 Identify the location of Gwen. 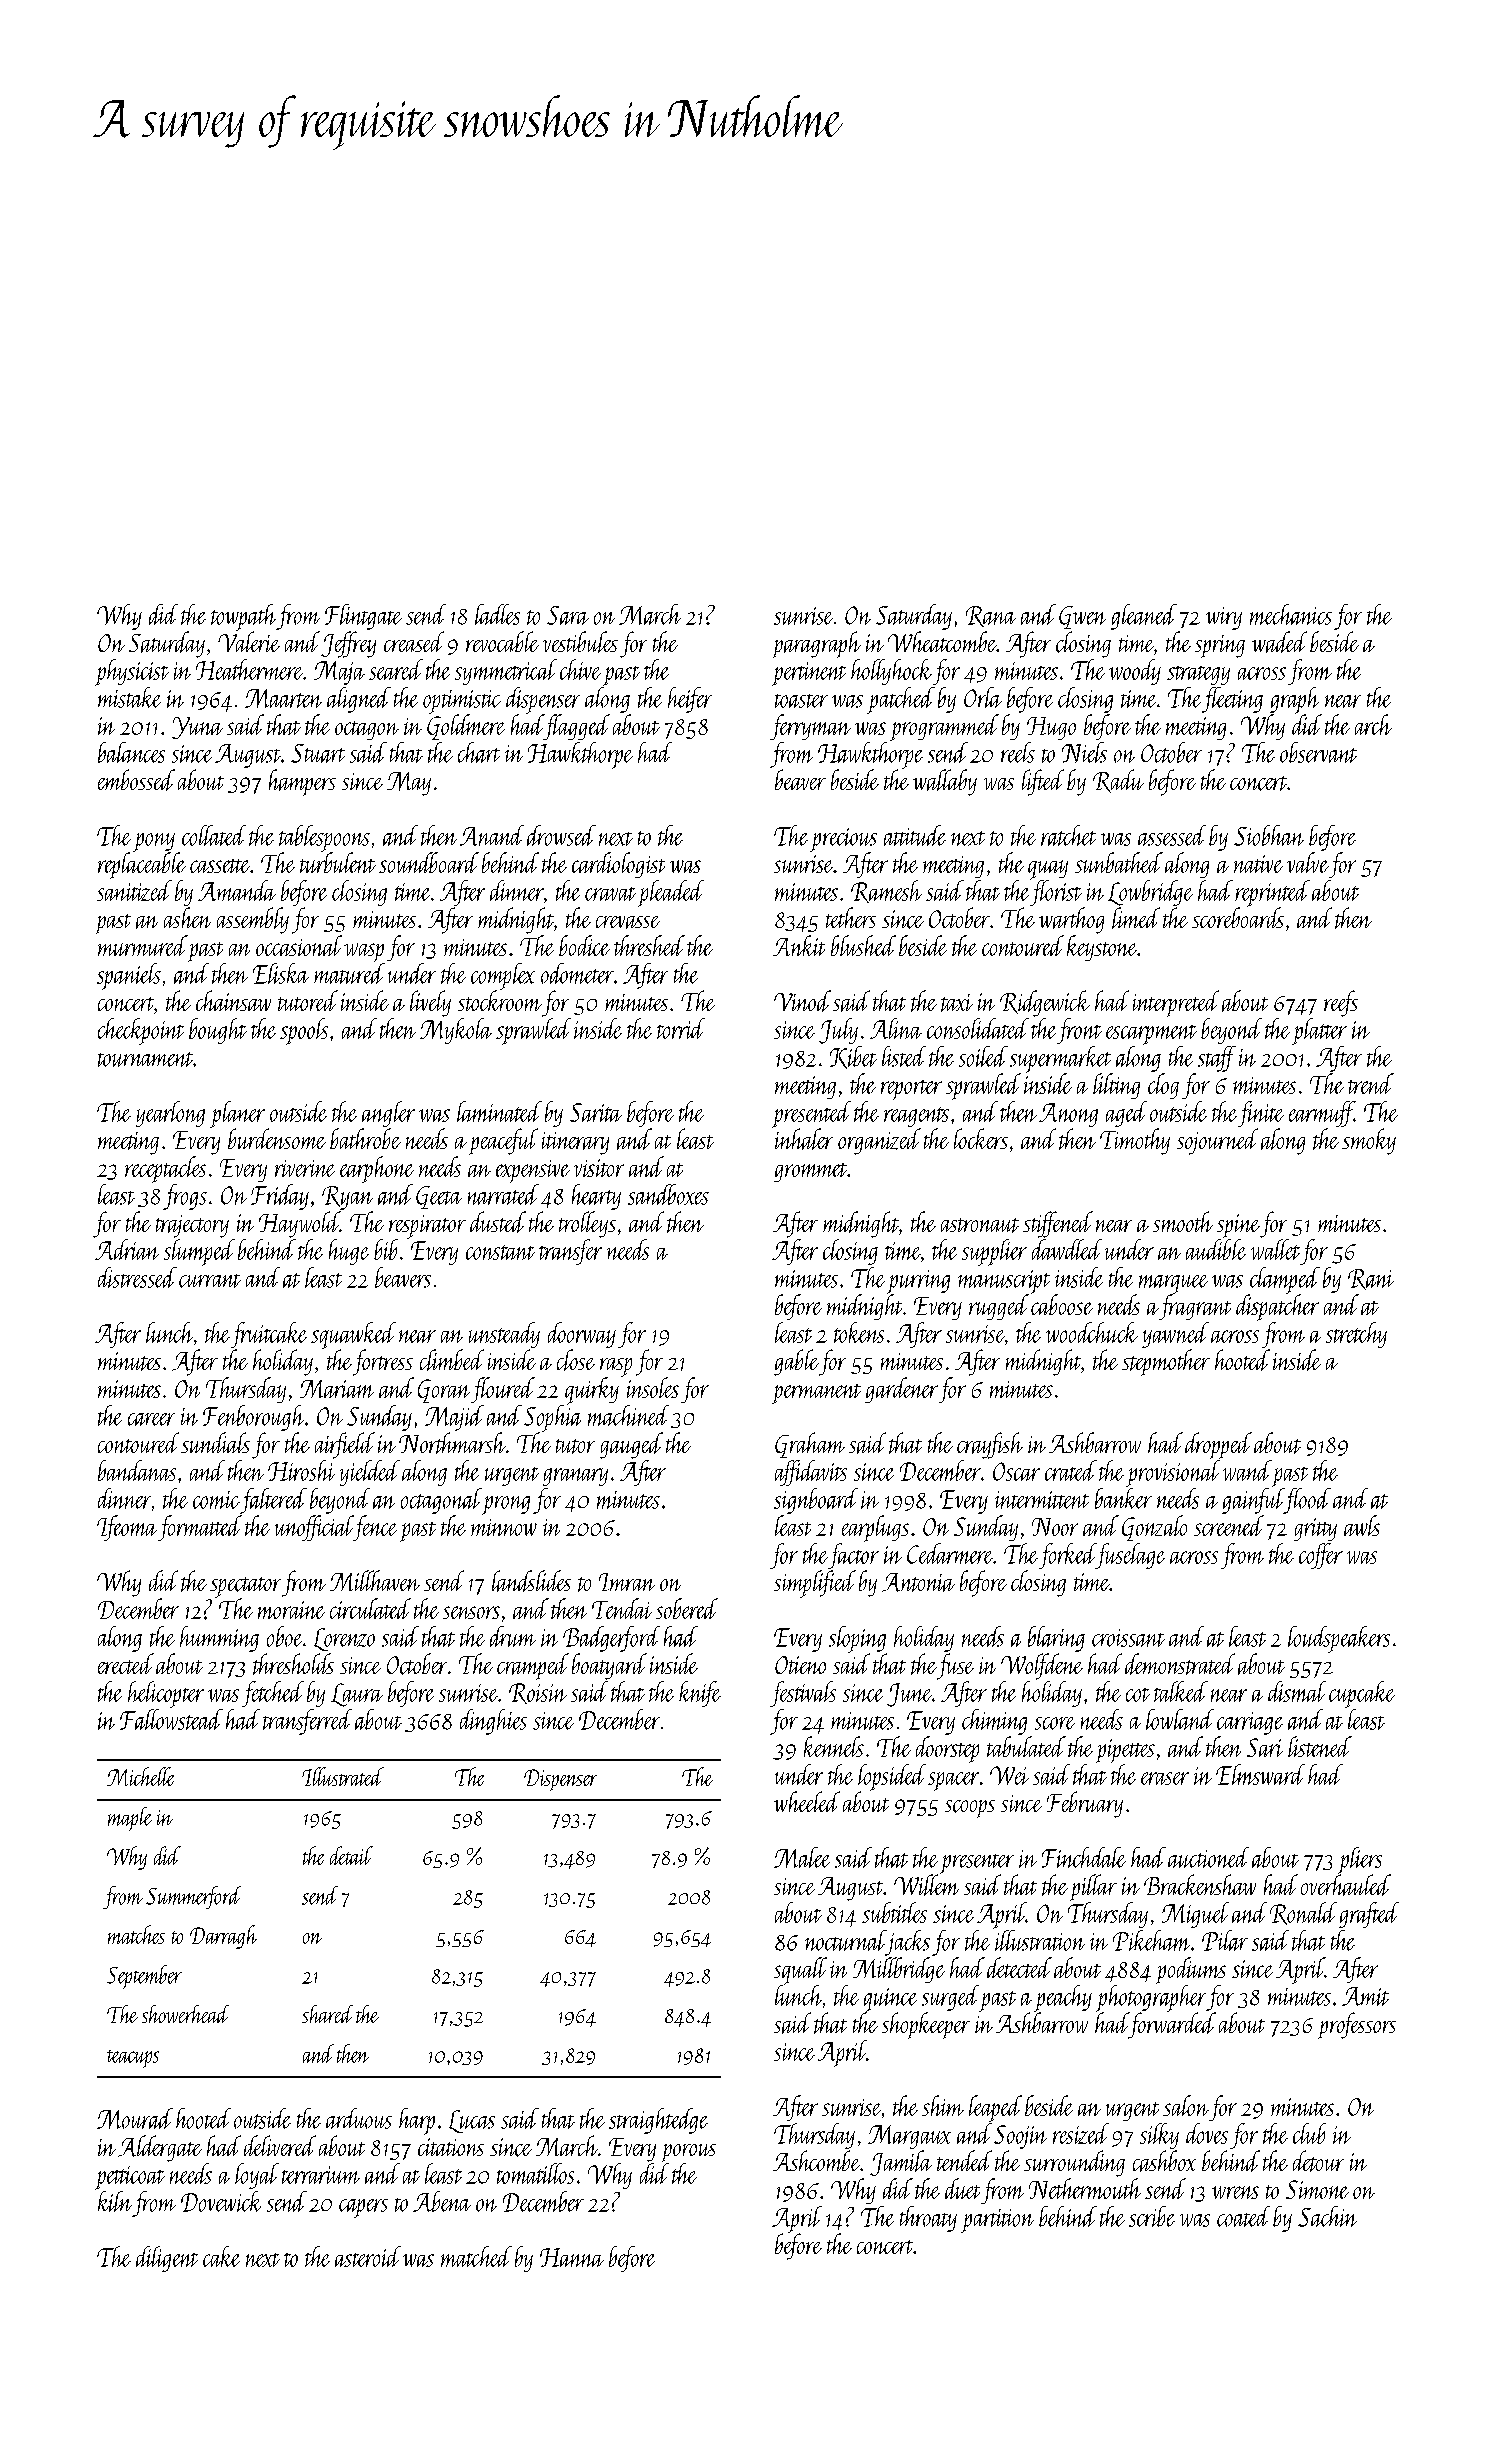
(1082, 617).
